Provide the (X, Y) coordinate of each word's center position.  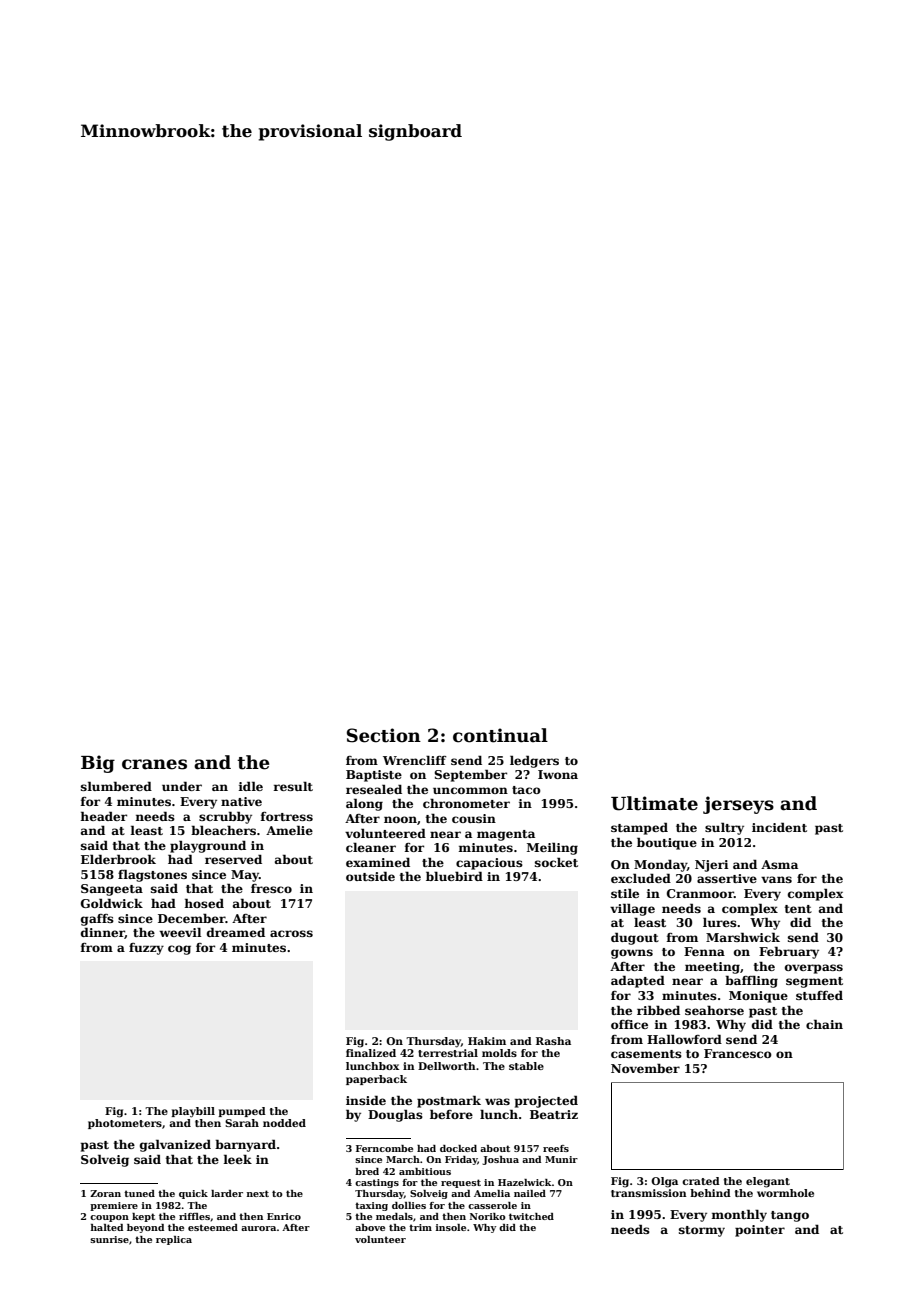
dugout (635, 938)
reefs (556, 1148)
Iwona (558, 774)
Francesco (738, 1053)
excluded (641, 878)
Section (384, 735)
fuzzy (146, 949)
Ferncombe (384, 1148)
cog (179, 950)
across (291, 933)
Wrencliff (415, 760)
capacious (489, 864)
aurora (258, 1228)
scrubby (225, 817)
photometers (125, 1124)
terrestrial (448, 1053)
